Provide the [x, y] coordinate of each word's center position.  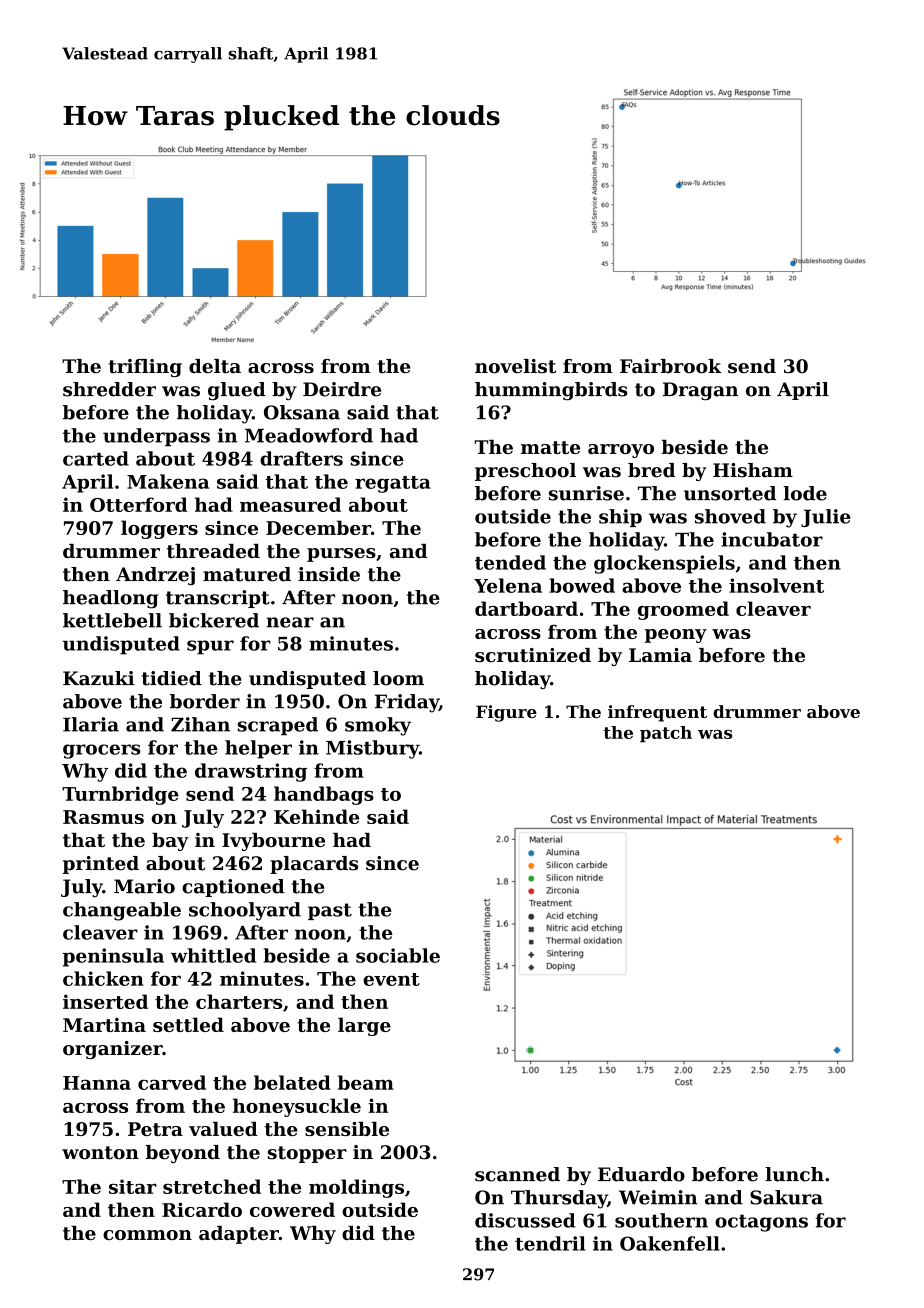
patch [666, 734]
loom [398, 678]
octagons [761, 1223]
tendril [550, 1243]
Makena [168, 481]
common [147, 1235]
